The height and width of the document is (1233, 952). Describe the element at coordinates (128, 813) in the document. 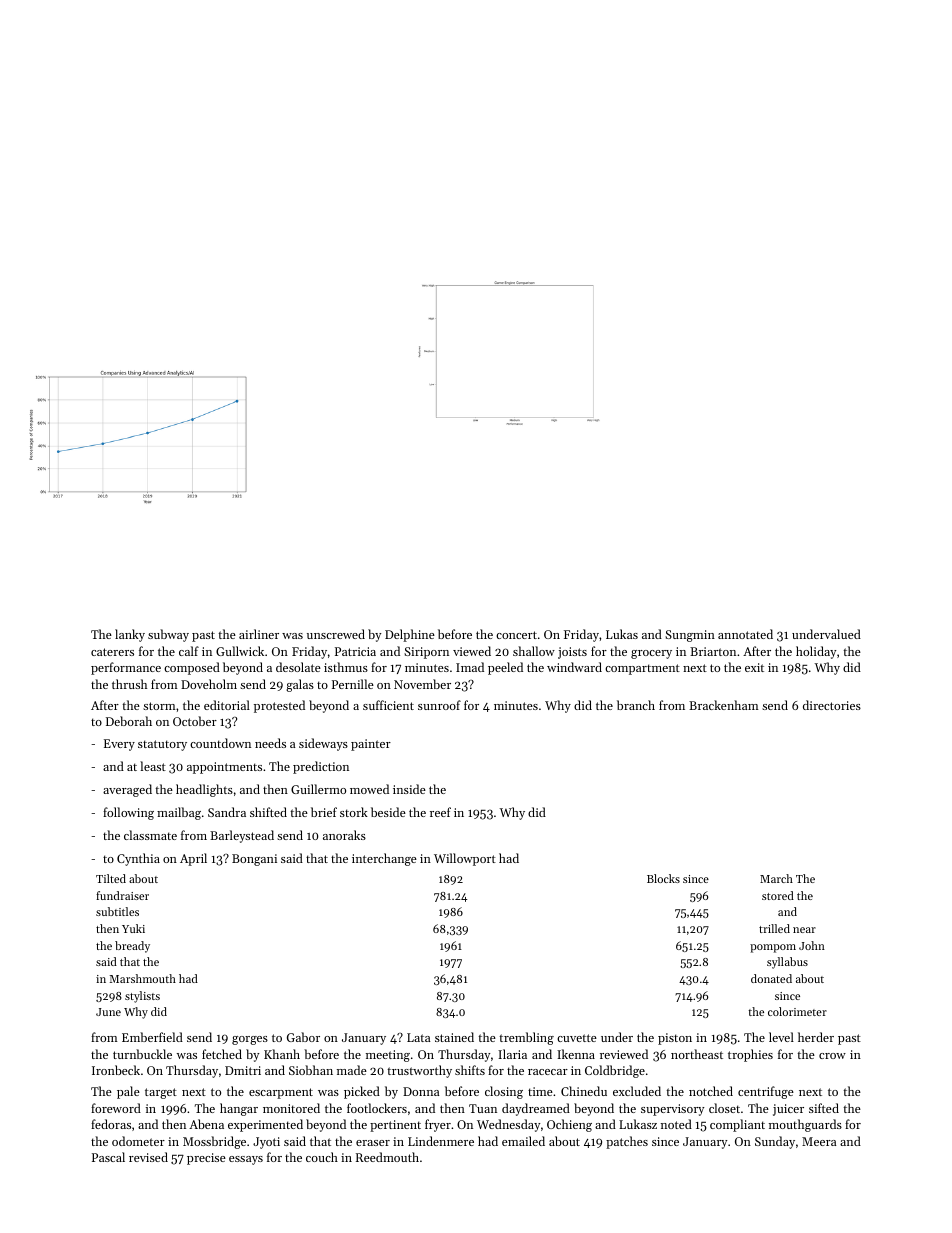

I see `following` at that location.
